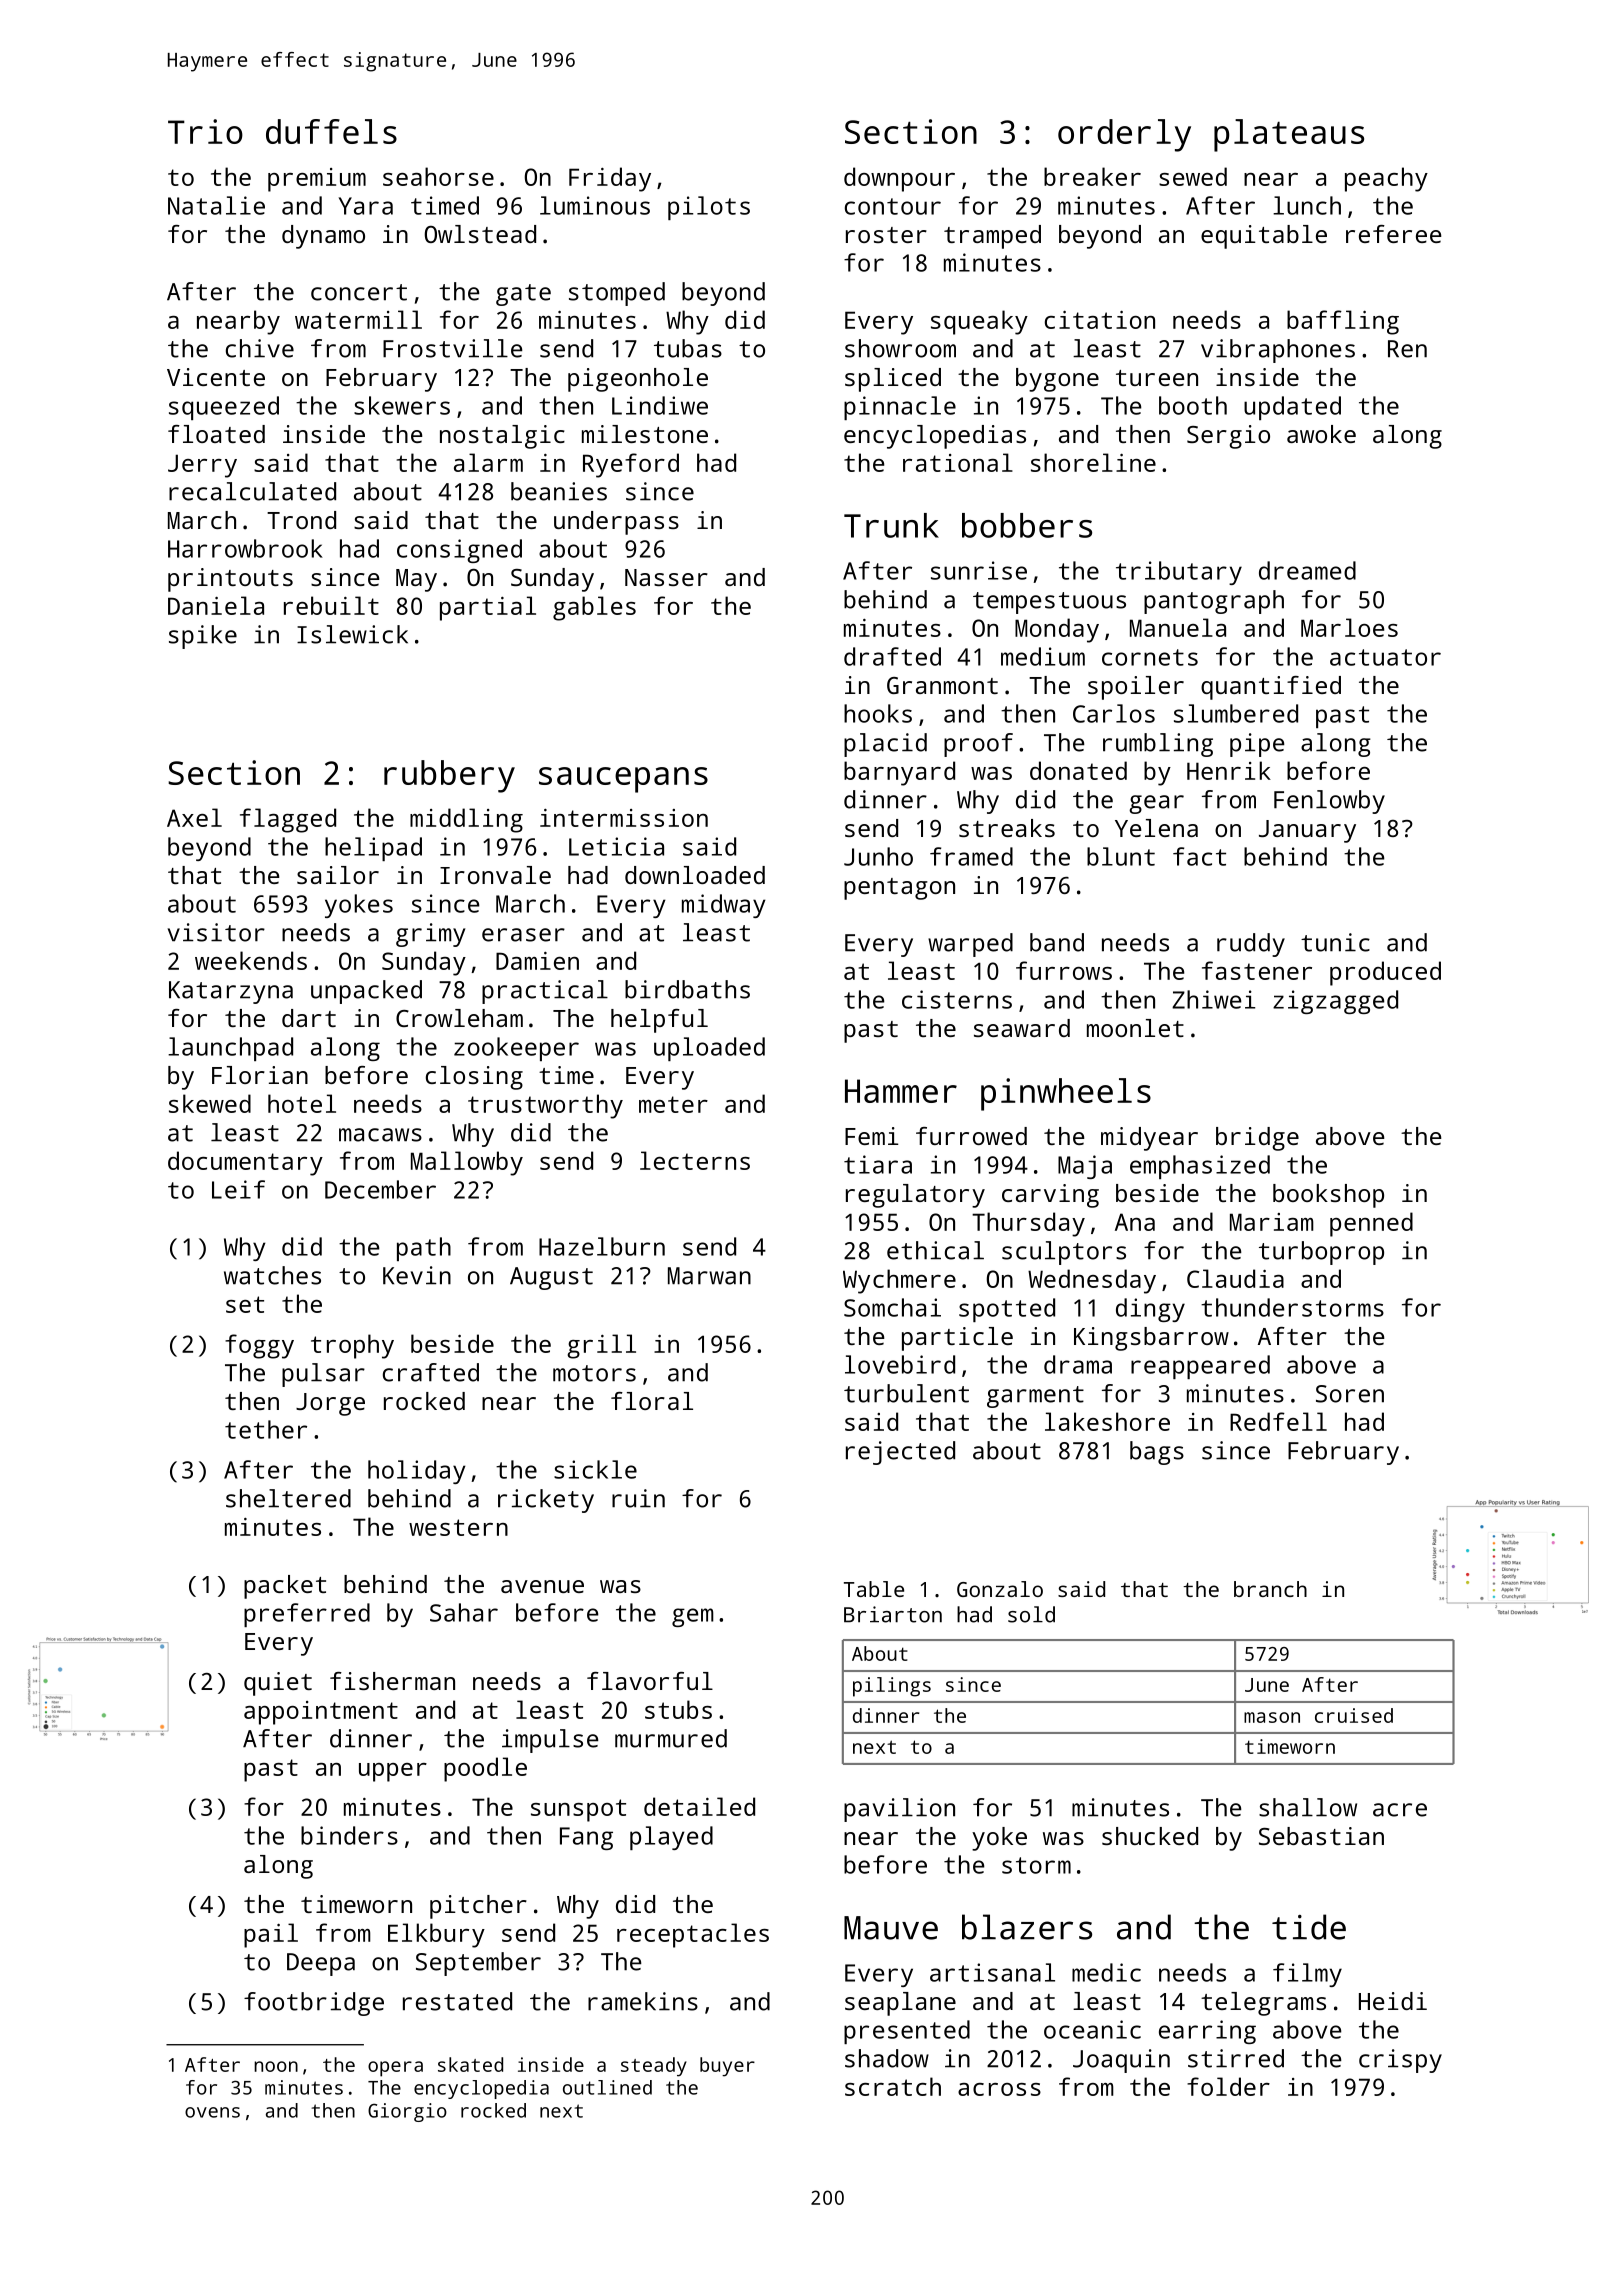  I want to click on lunch, so click(1307, 205).
